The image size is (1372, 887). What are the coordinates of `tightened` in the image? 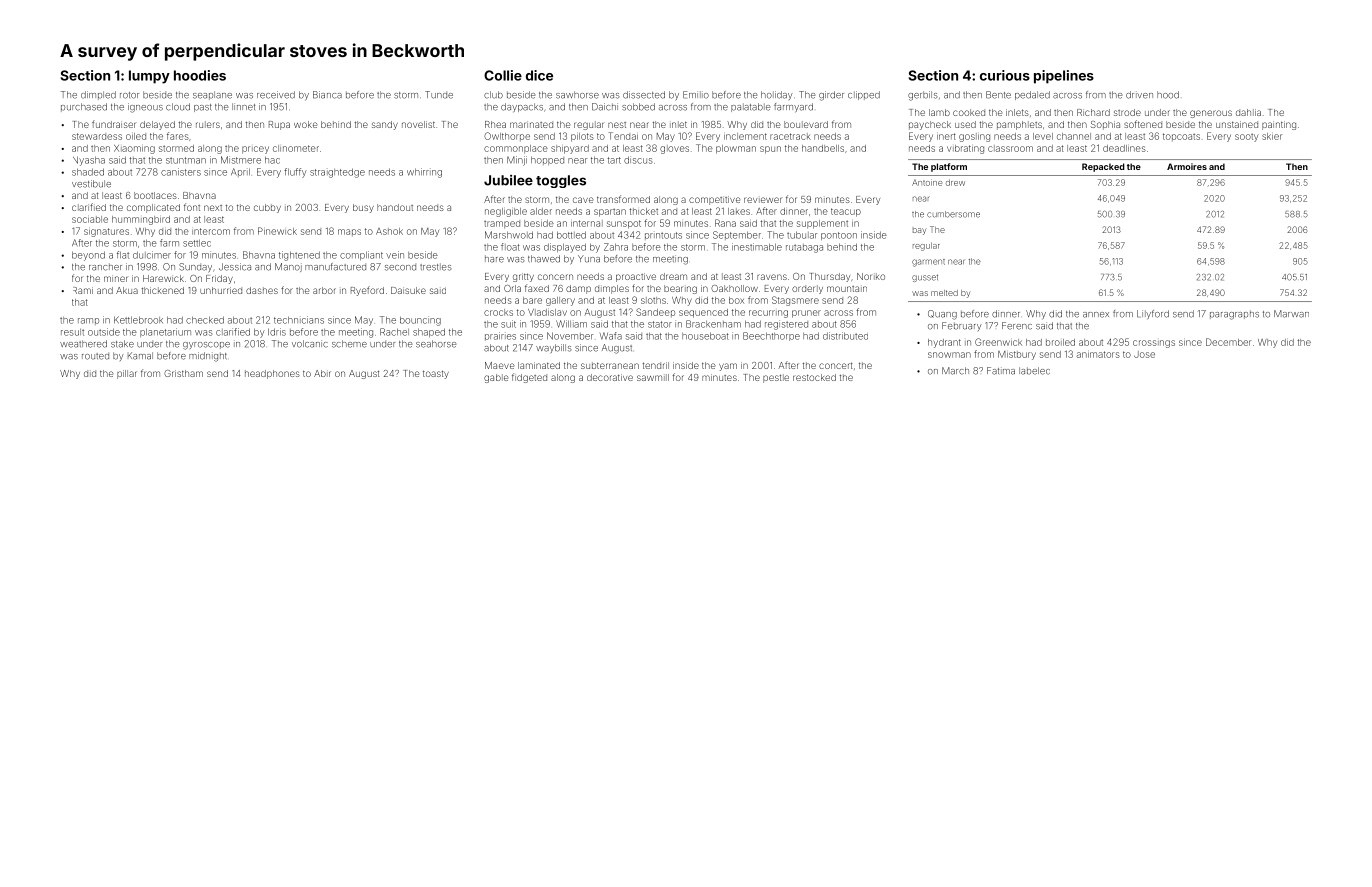 It's located at (299, 256).
